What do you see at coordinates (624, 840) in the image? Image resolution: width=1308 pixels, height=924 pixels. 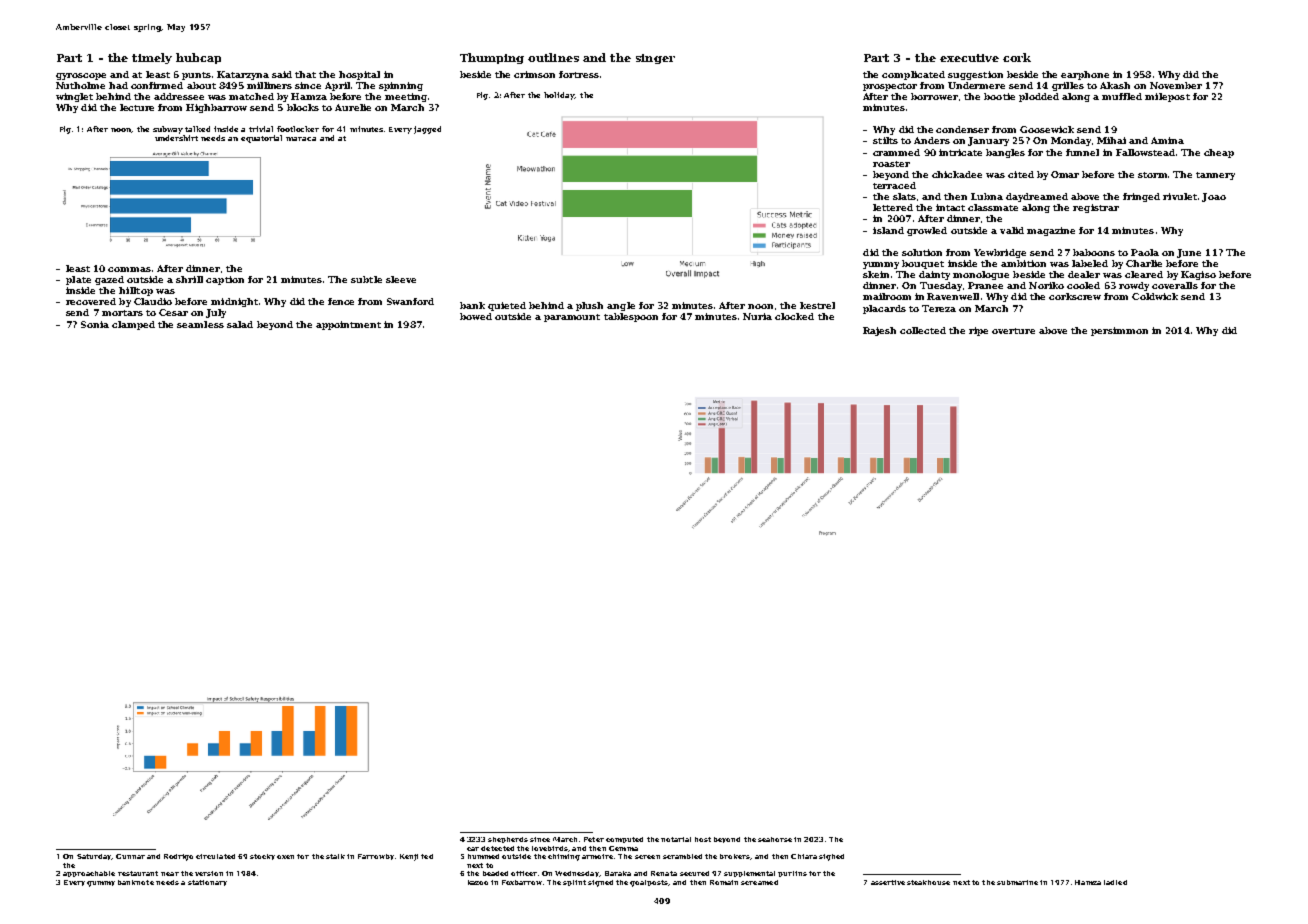 I see `computed` at bounding box center [624, 840].
